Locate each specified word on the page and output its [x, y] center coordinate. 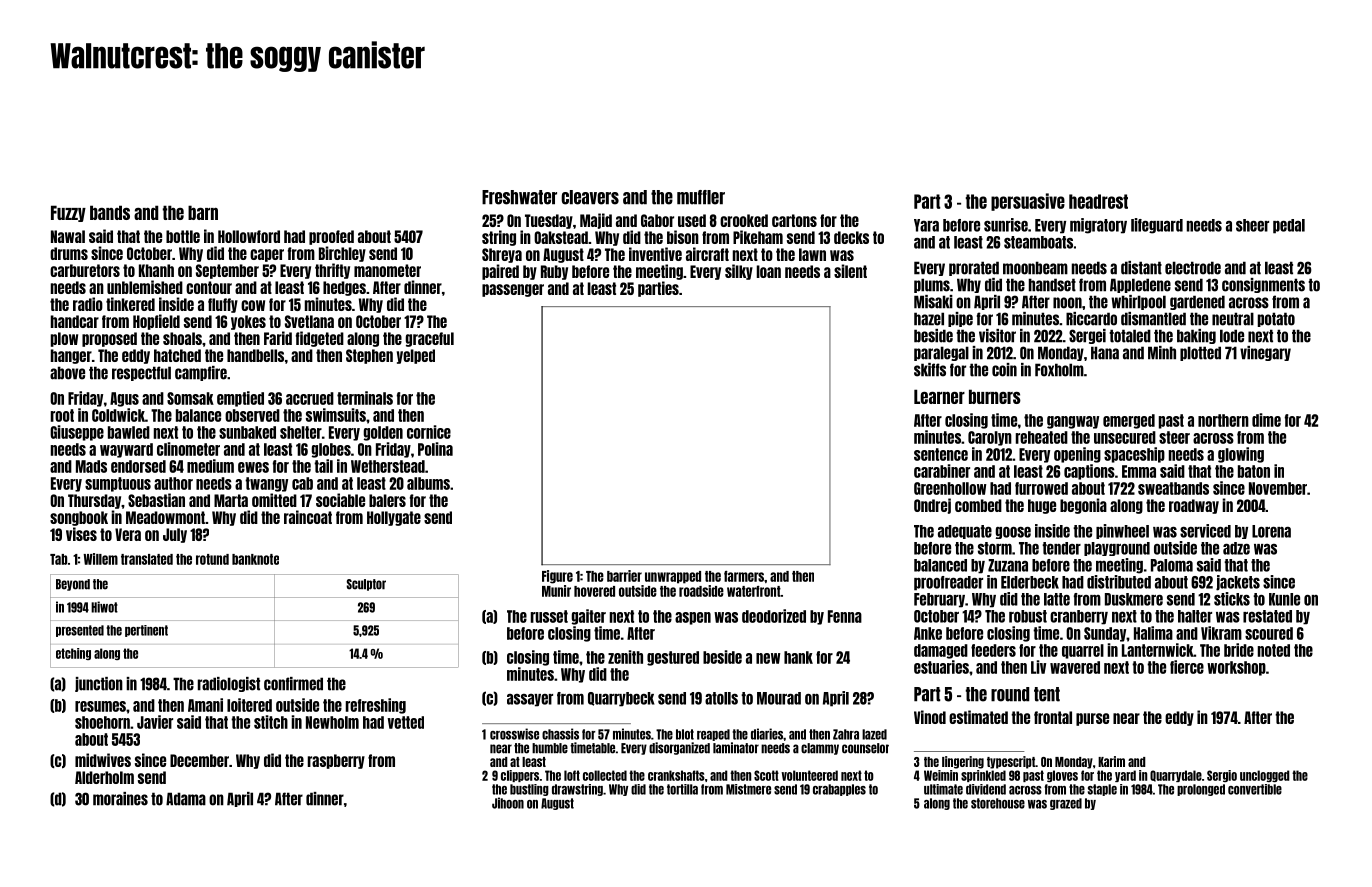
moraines [120, 799]
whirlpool [1138, 302]
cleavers [590, 197]
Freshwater [519, 197]
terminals [365, 398]
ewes [253, 467]
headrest [1098, 201]
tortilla [682, 789]
